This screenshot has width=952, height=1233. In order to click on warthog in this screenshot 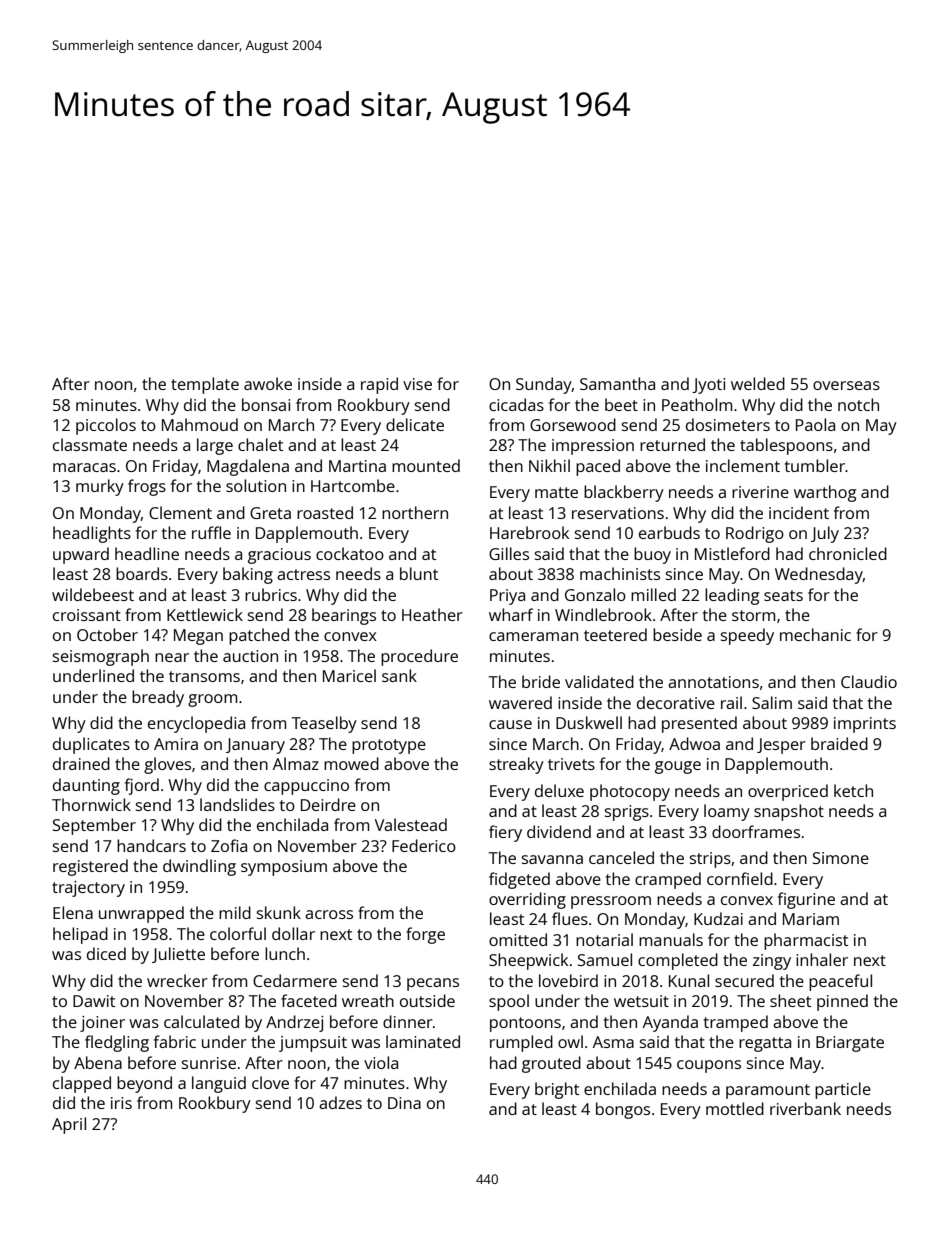, I will do `click(825, 493)`.
